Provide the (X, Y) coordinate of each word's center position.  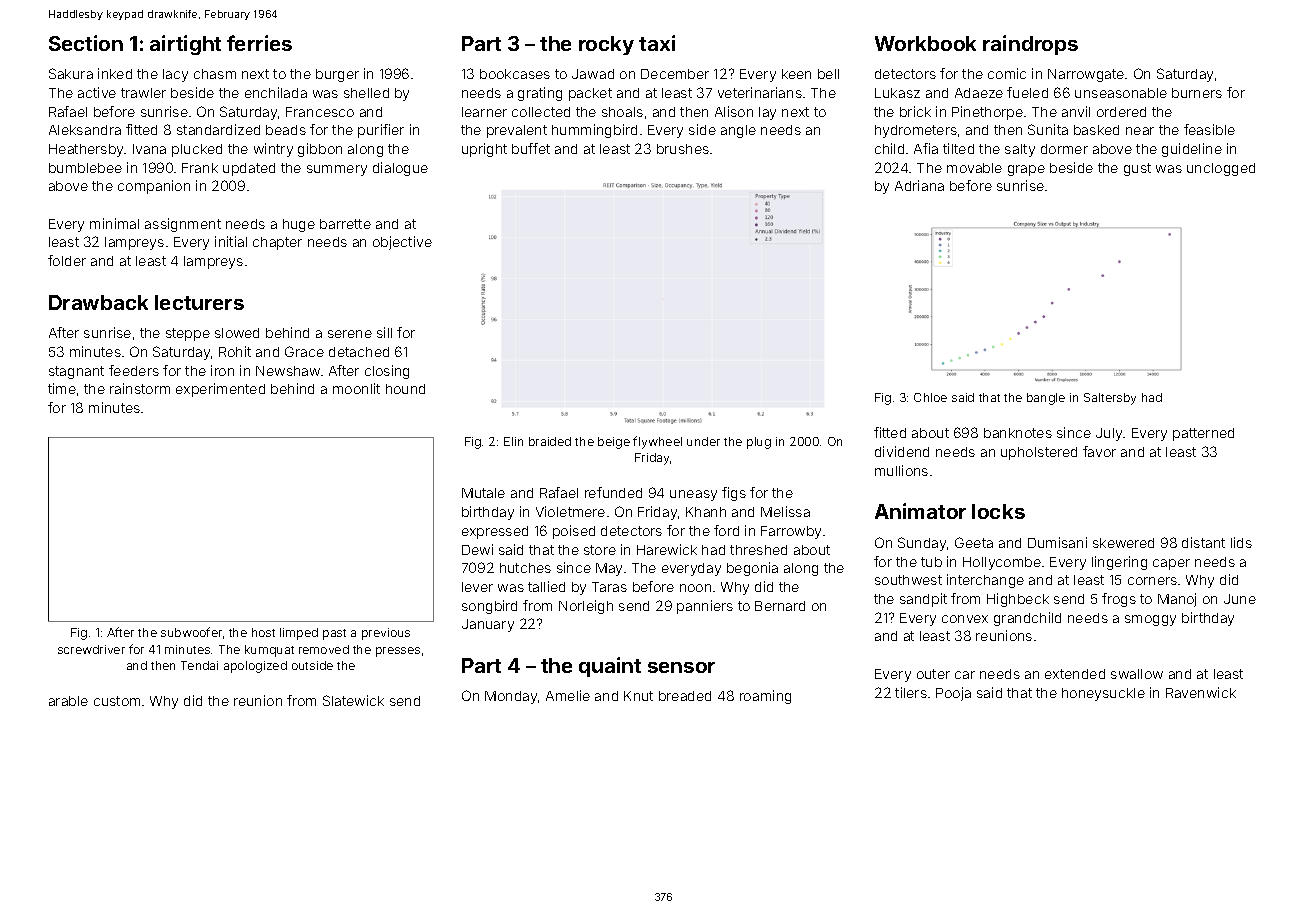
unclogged (1221, 169)
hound (405, 389)
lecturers (199, 302)
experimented (220, 390)
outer (933, 674)
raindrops (1030, 45)
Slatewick (353, 700)
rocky (606, 45)
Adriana (919, 185)
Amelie (568, 695)
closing (387, 372)
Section (86, 43)
